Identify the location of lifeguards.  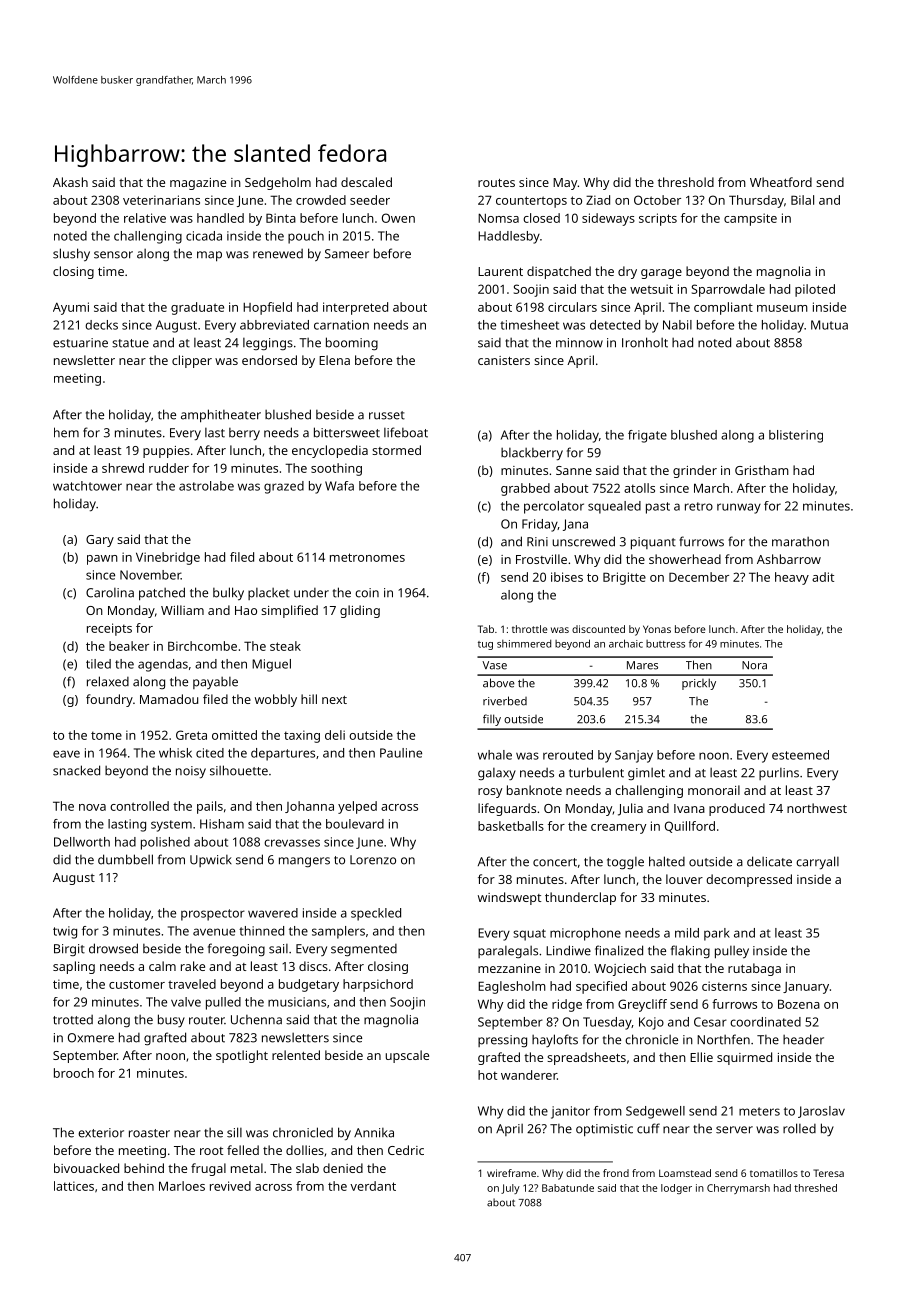
(507, 809).
